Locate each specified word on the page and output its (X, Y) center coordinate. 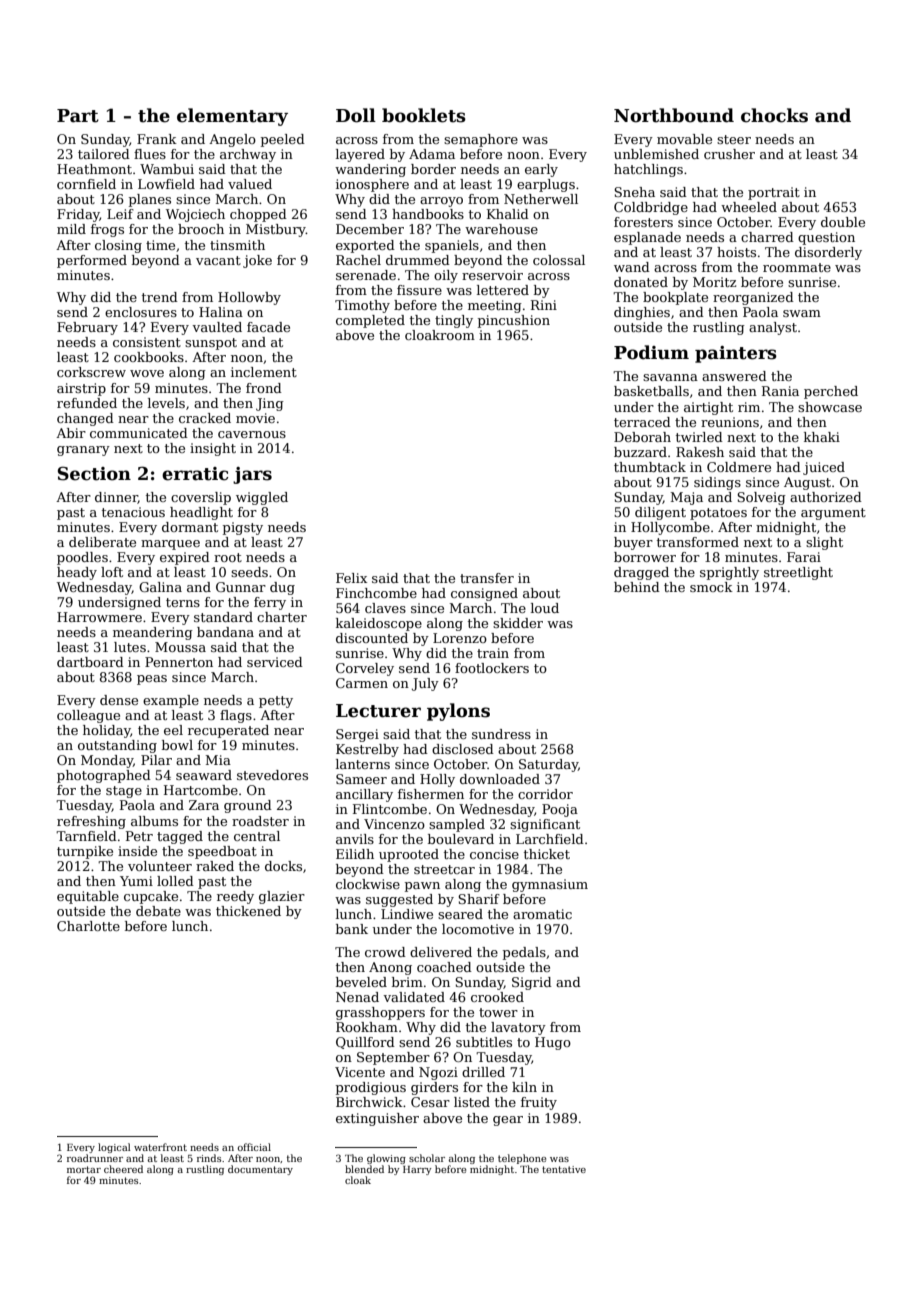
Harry (417, 1170)
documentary (260, 1170)
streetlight (798, 573)
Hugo (553, 1043)
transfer (487, 578)
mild (71, 229)
